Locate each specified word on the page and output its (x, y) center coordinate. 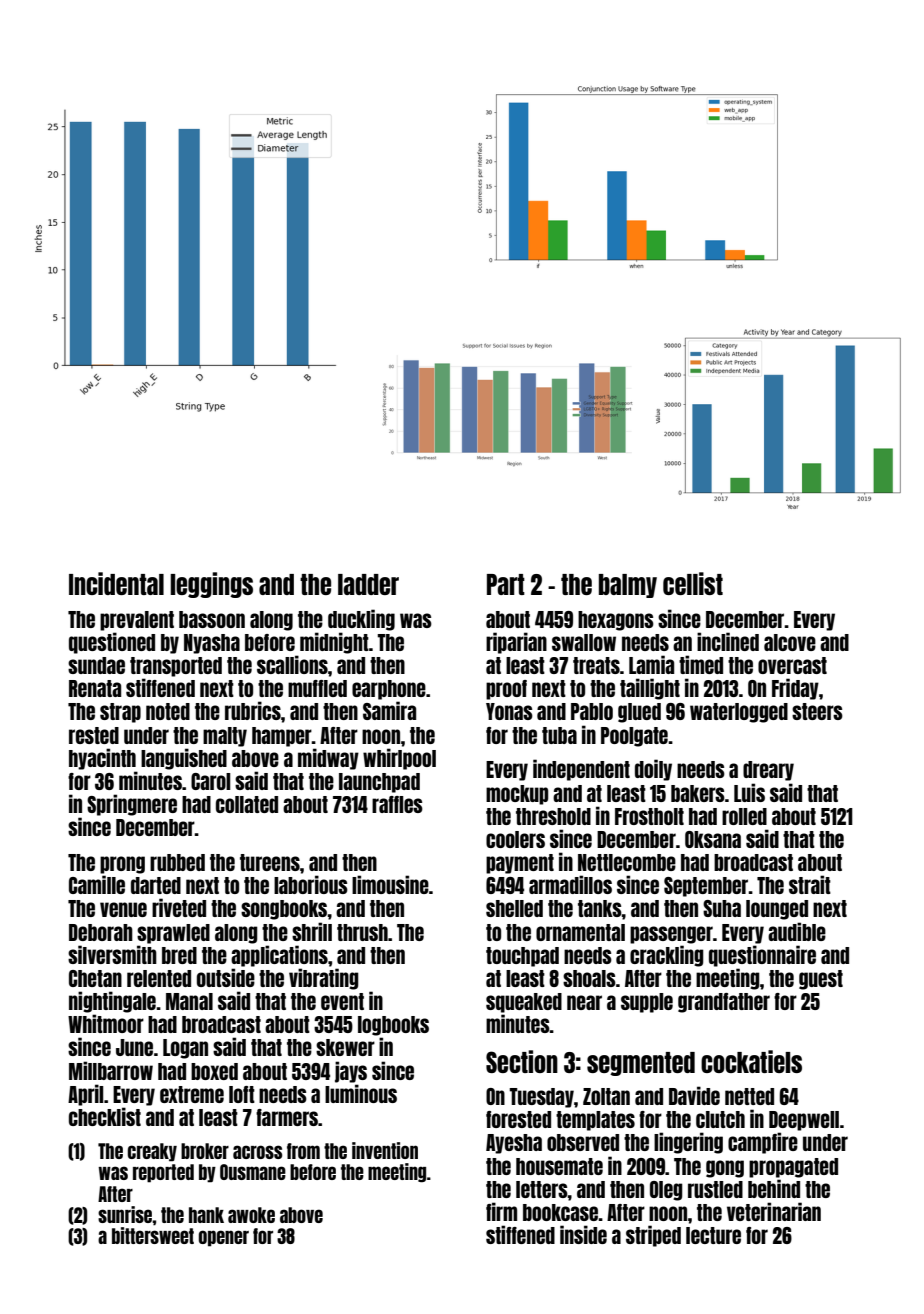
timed (701, 664)
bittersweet (153, 1235)
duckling (361, 620)
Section (522, 1061)
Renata (95, 688)
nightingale (112, 1002)
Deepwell (804, 1121)
